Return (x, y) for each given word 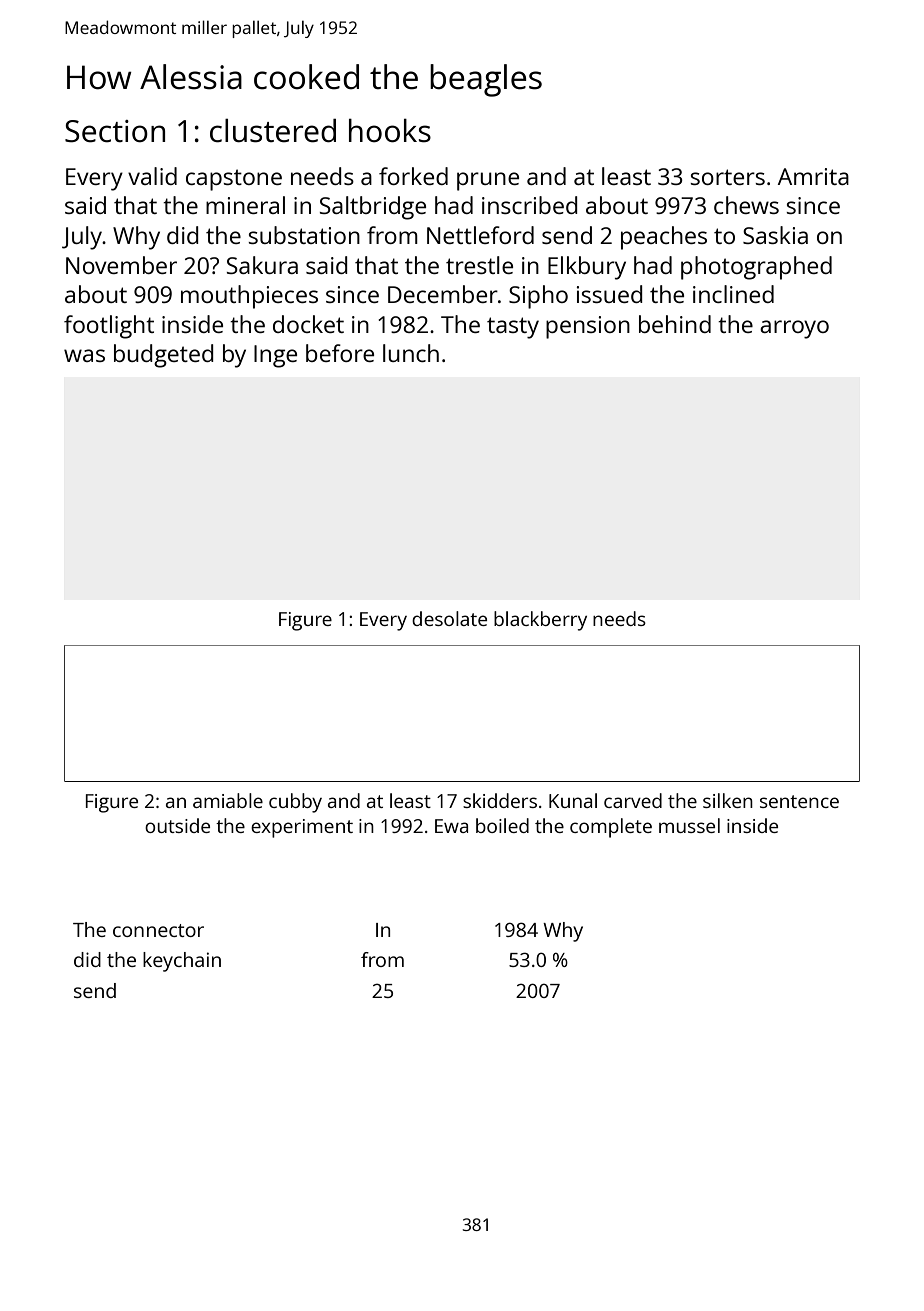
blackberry (540, 621)
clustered (273, 131)
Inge (275, 356)
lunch (411, 353)
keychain (182, 962)
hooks (390, 131)
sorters (727, 177)
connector (158, 930)
